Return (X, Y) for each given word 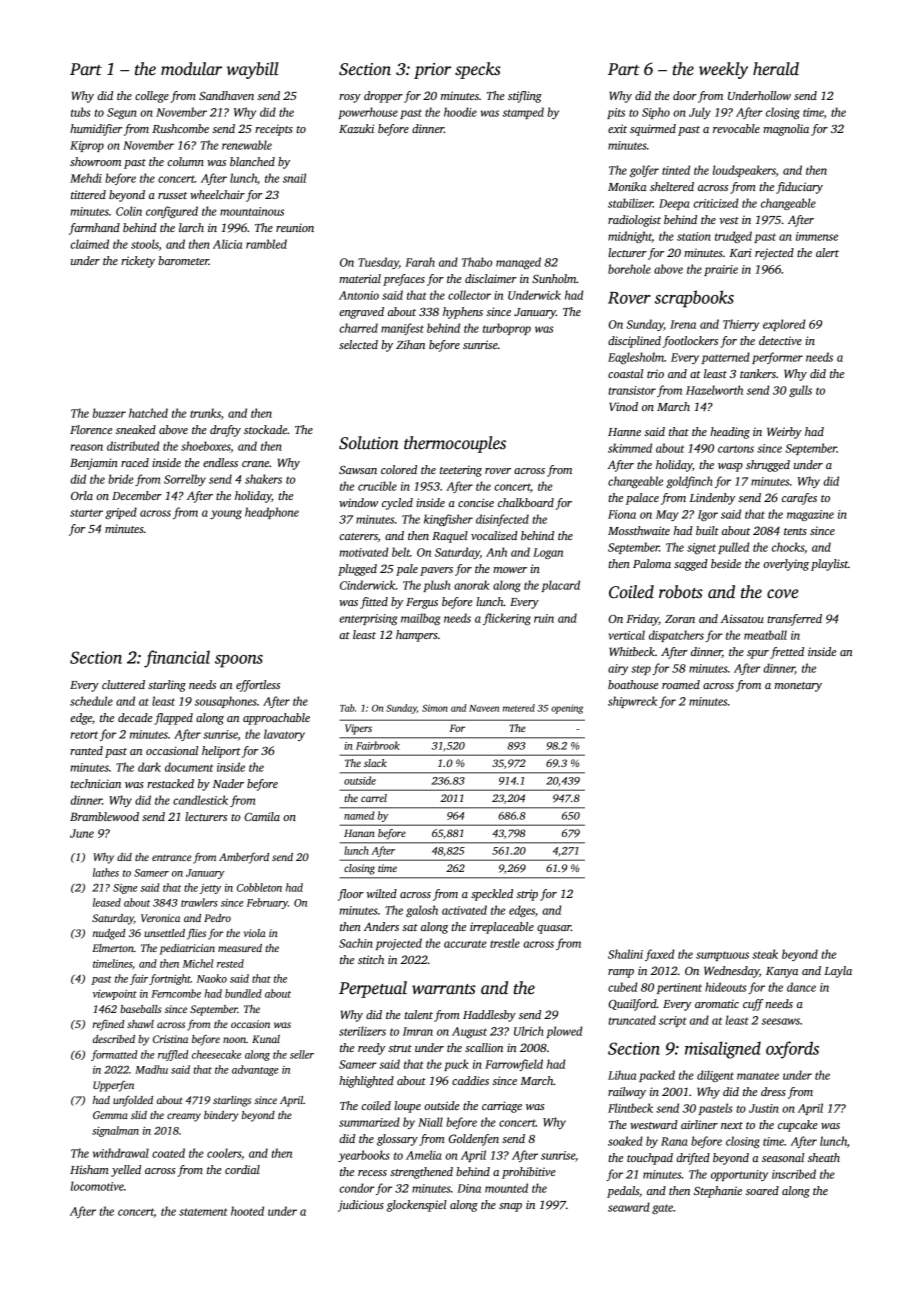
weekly (723, 70)
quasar (554, 929)
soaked (625, 1141)
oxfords (792, 1050)
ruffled (173, 1055)
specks (478, 70)
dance (801, 987)
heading (730, 433)
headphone (272, 513)
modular (191, 69)
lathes (106, 872)
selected (358, 344)
